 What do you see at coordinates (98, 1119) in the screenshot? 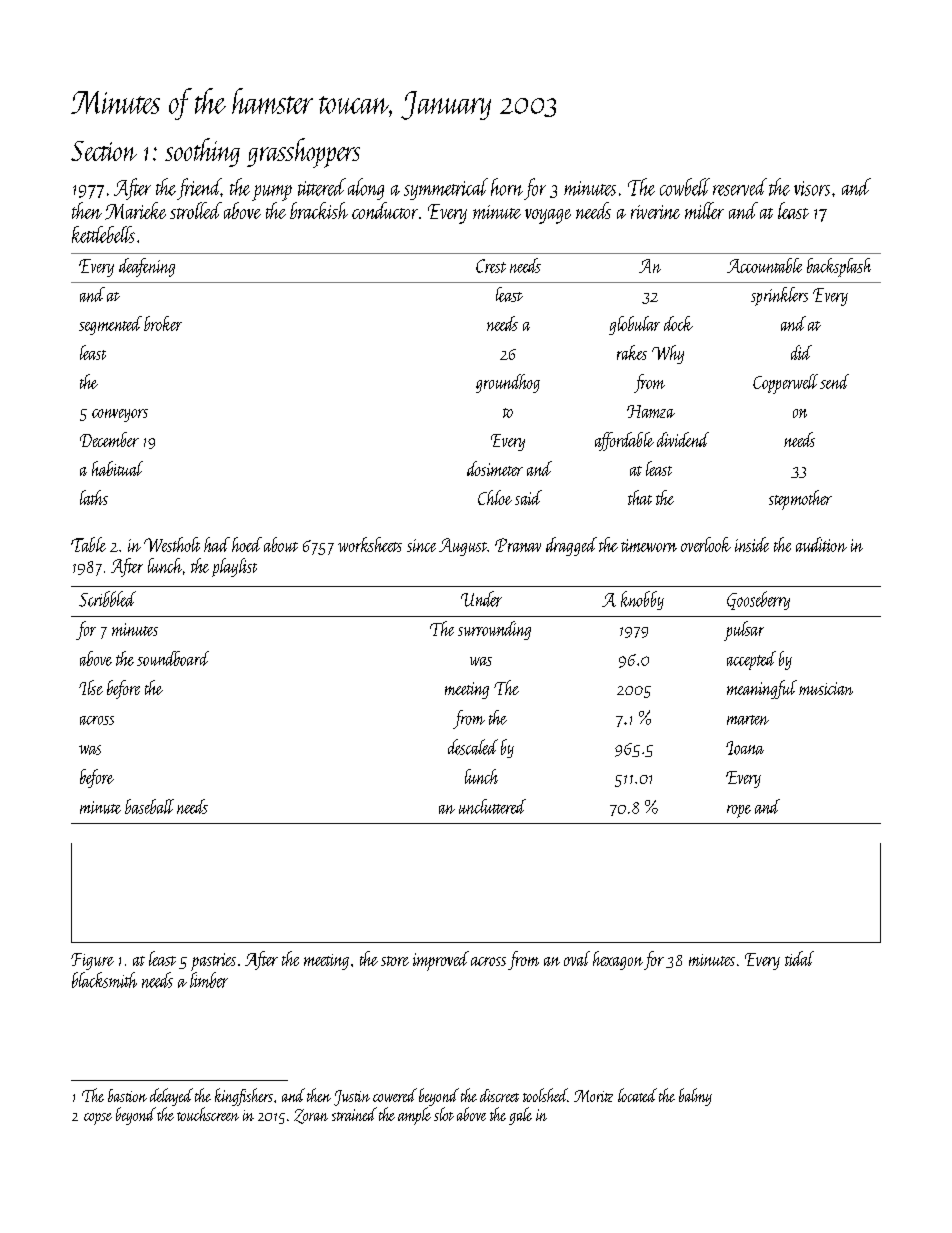
I see `copse` at bounding box center [98, 1119].
